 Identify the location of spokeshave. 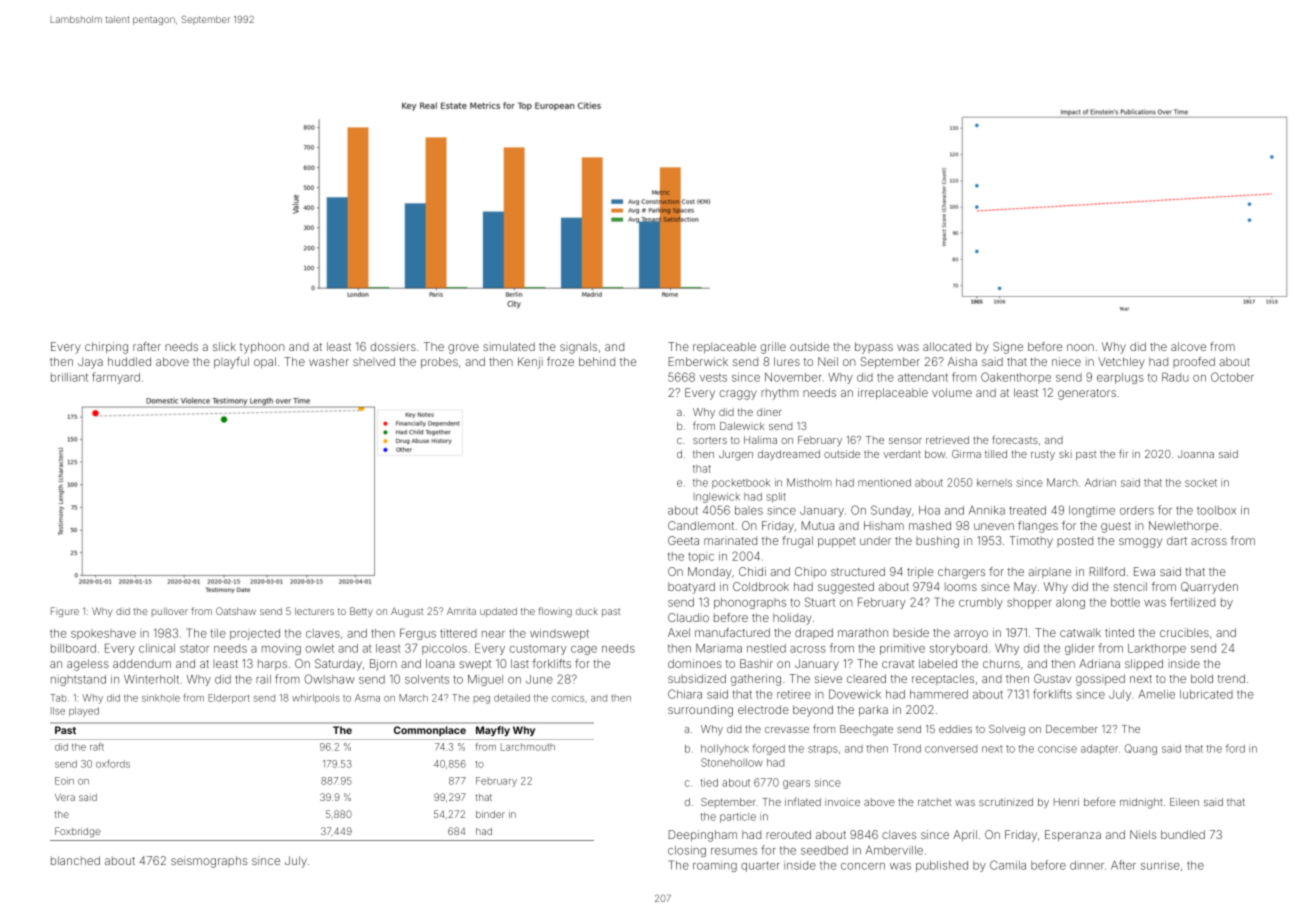
(103, 634).
